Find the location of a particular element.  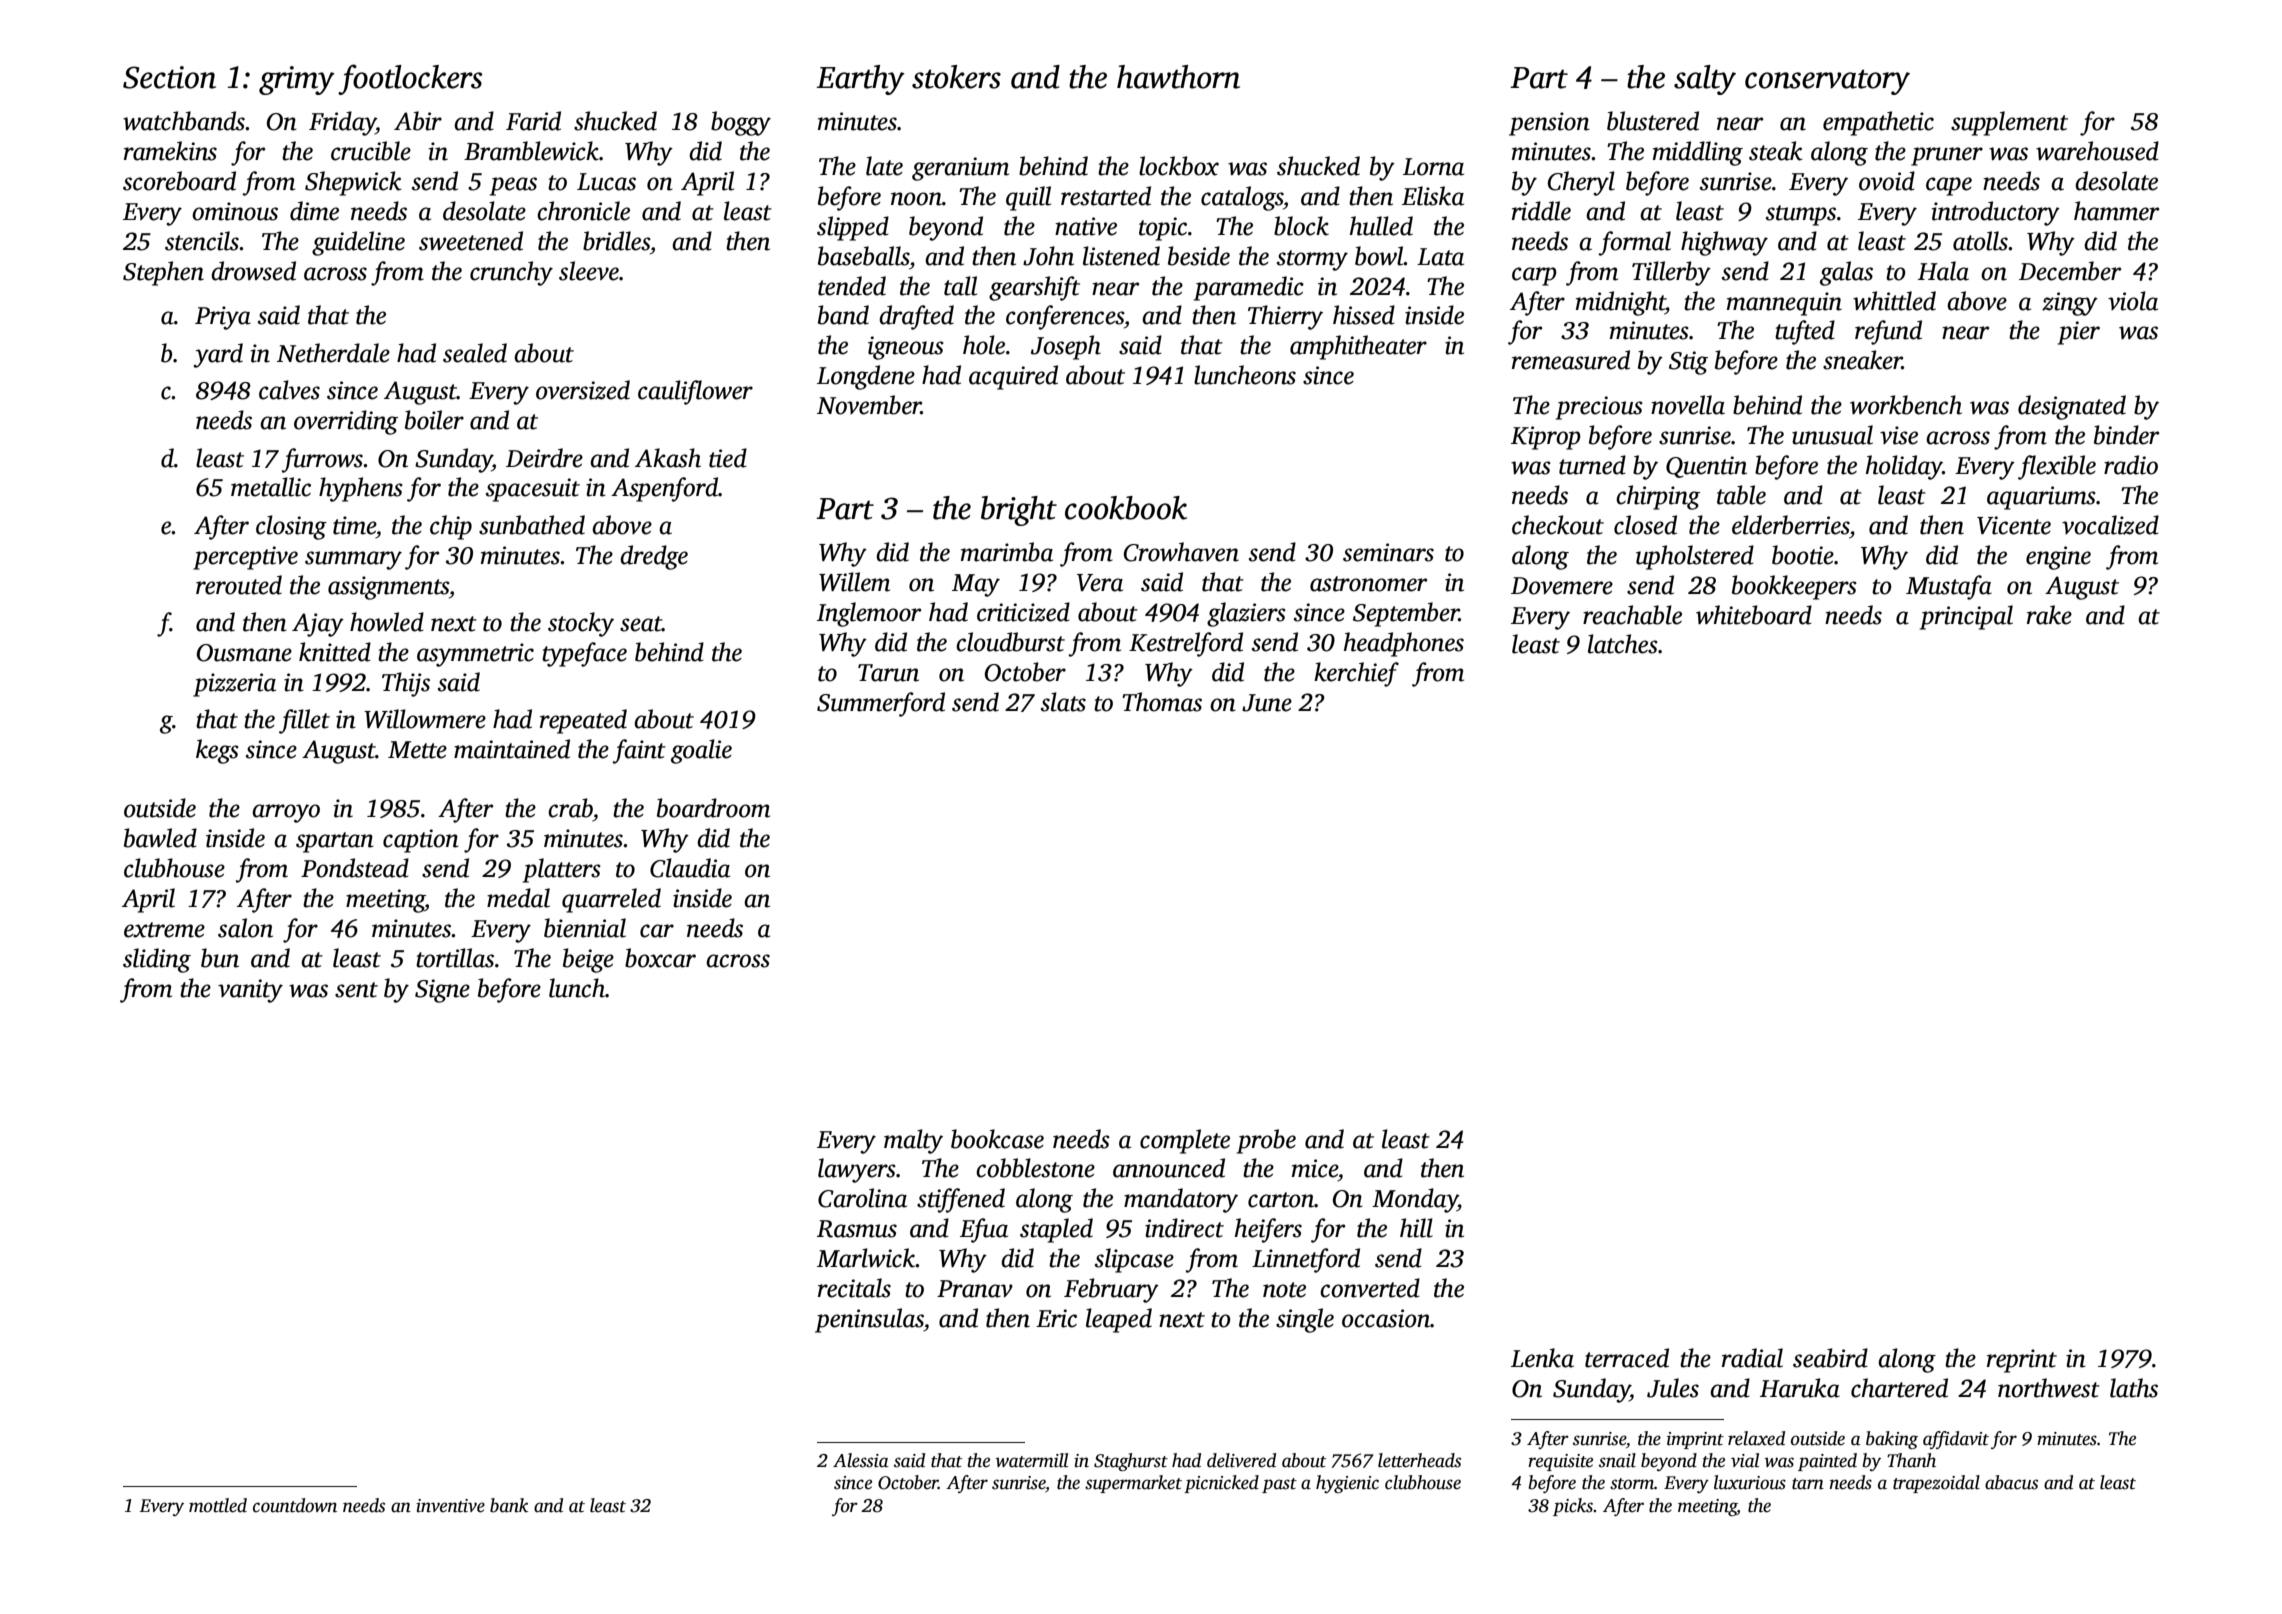

principal is located at coordinates (1966, 617).
